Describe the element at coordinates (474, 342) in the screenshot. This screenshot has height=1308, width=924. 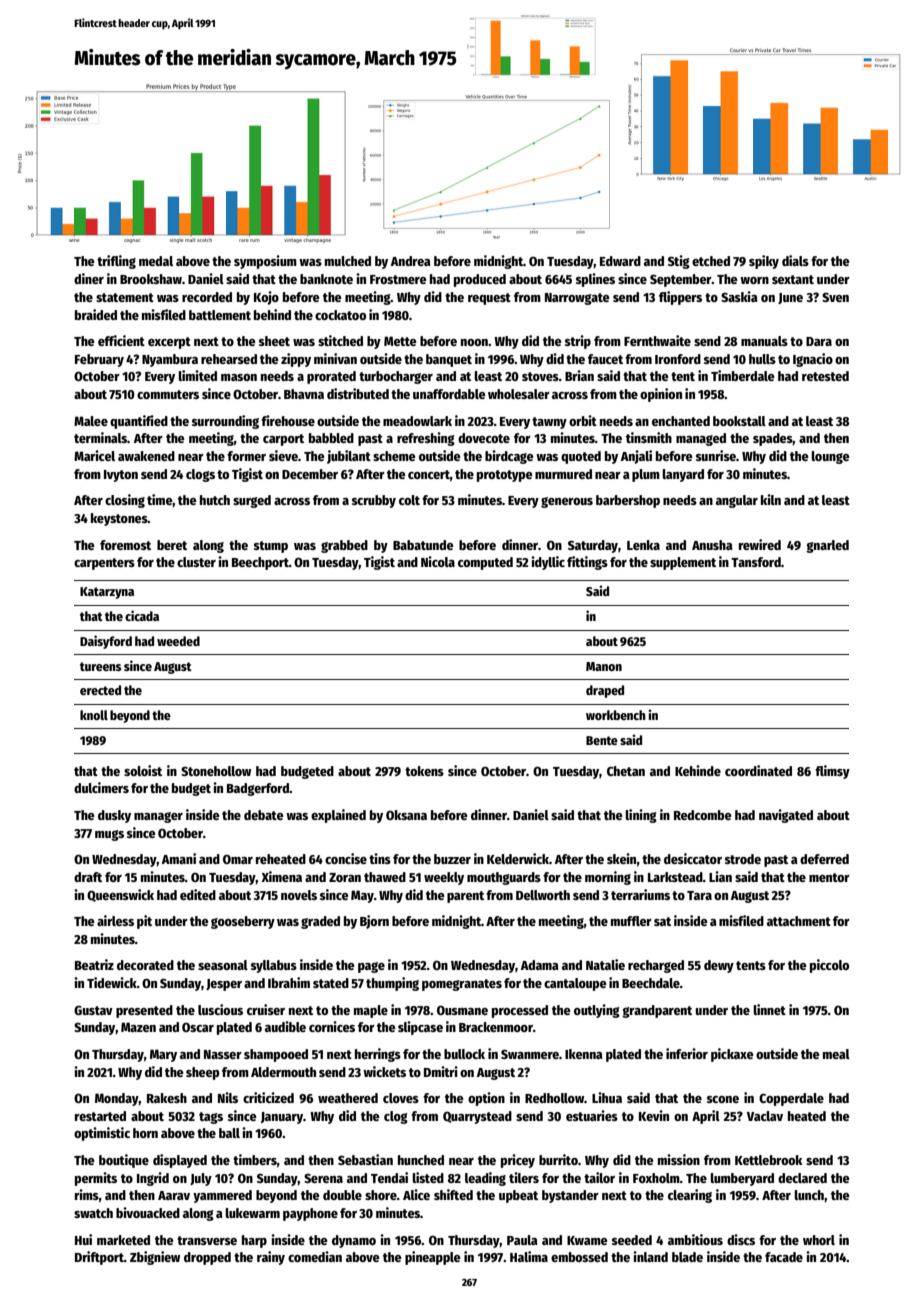
I see `noon` at that location.
